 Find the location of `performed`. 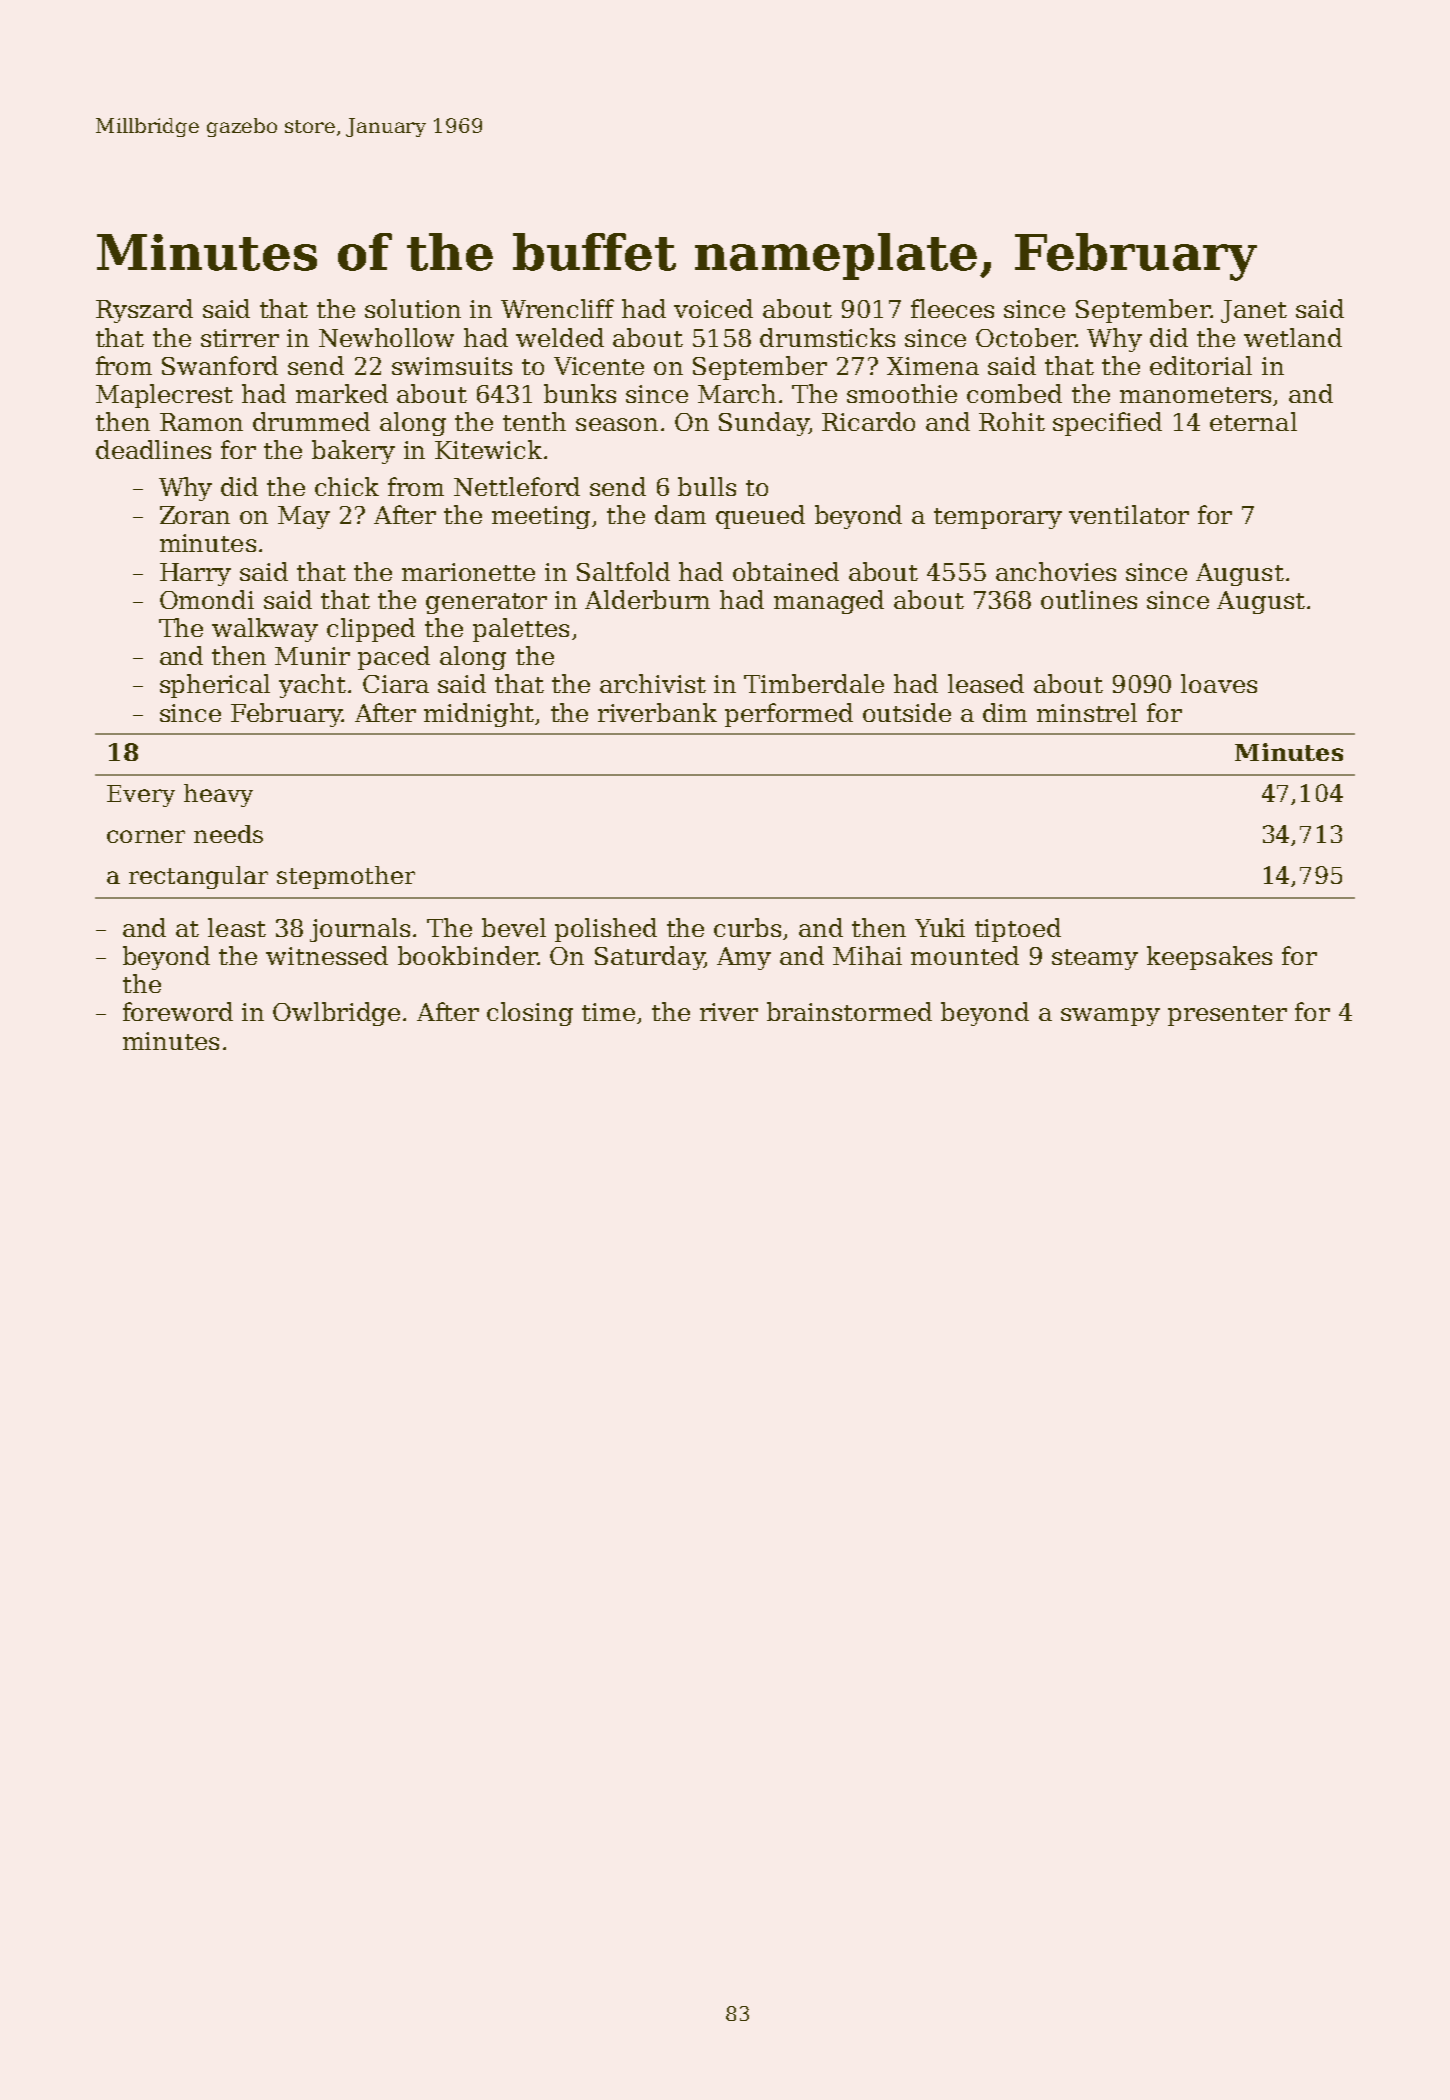

performed is located at coordinates (789, 715).
